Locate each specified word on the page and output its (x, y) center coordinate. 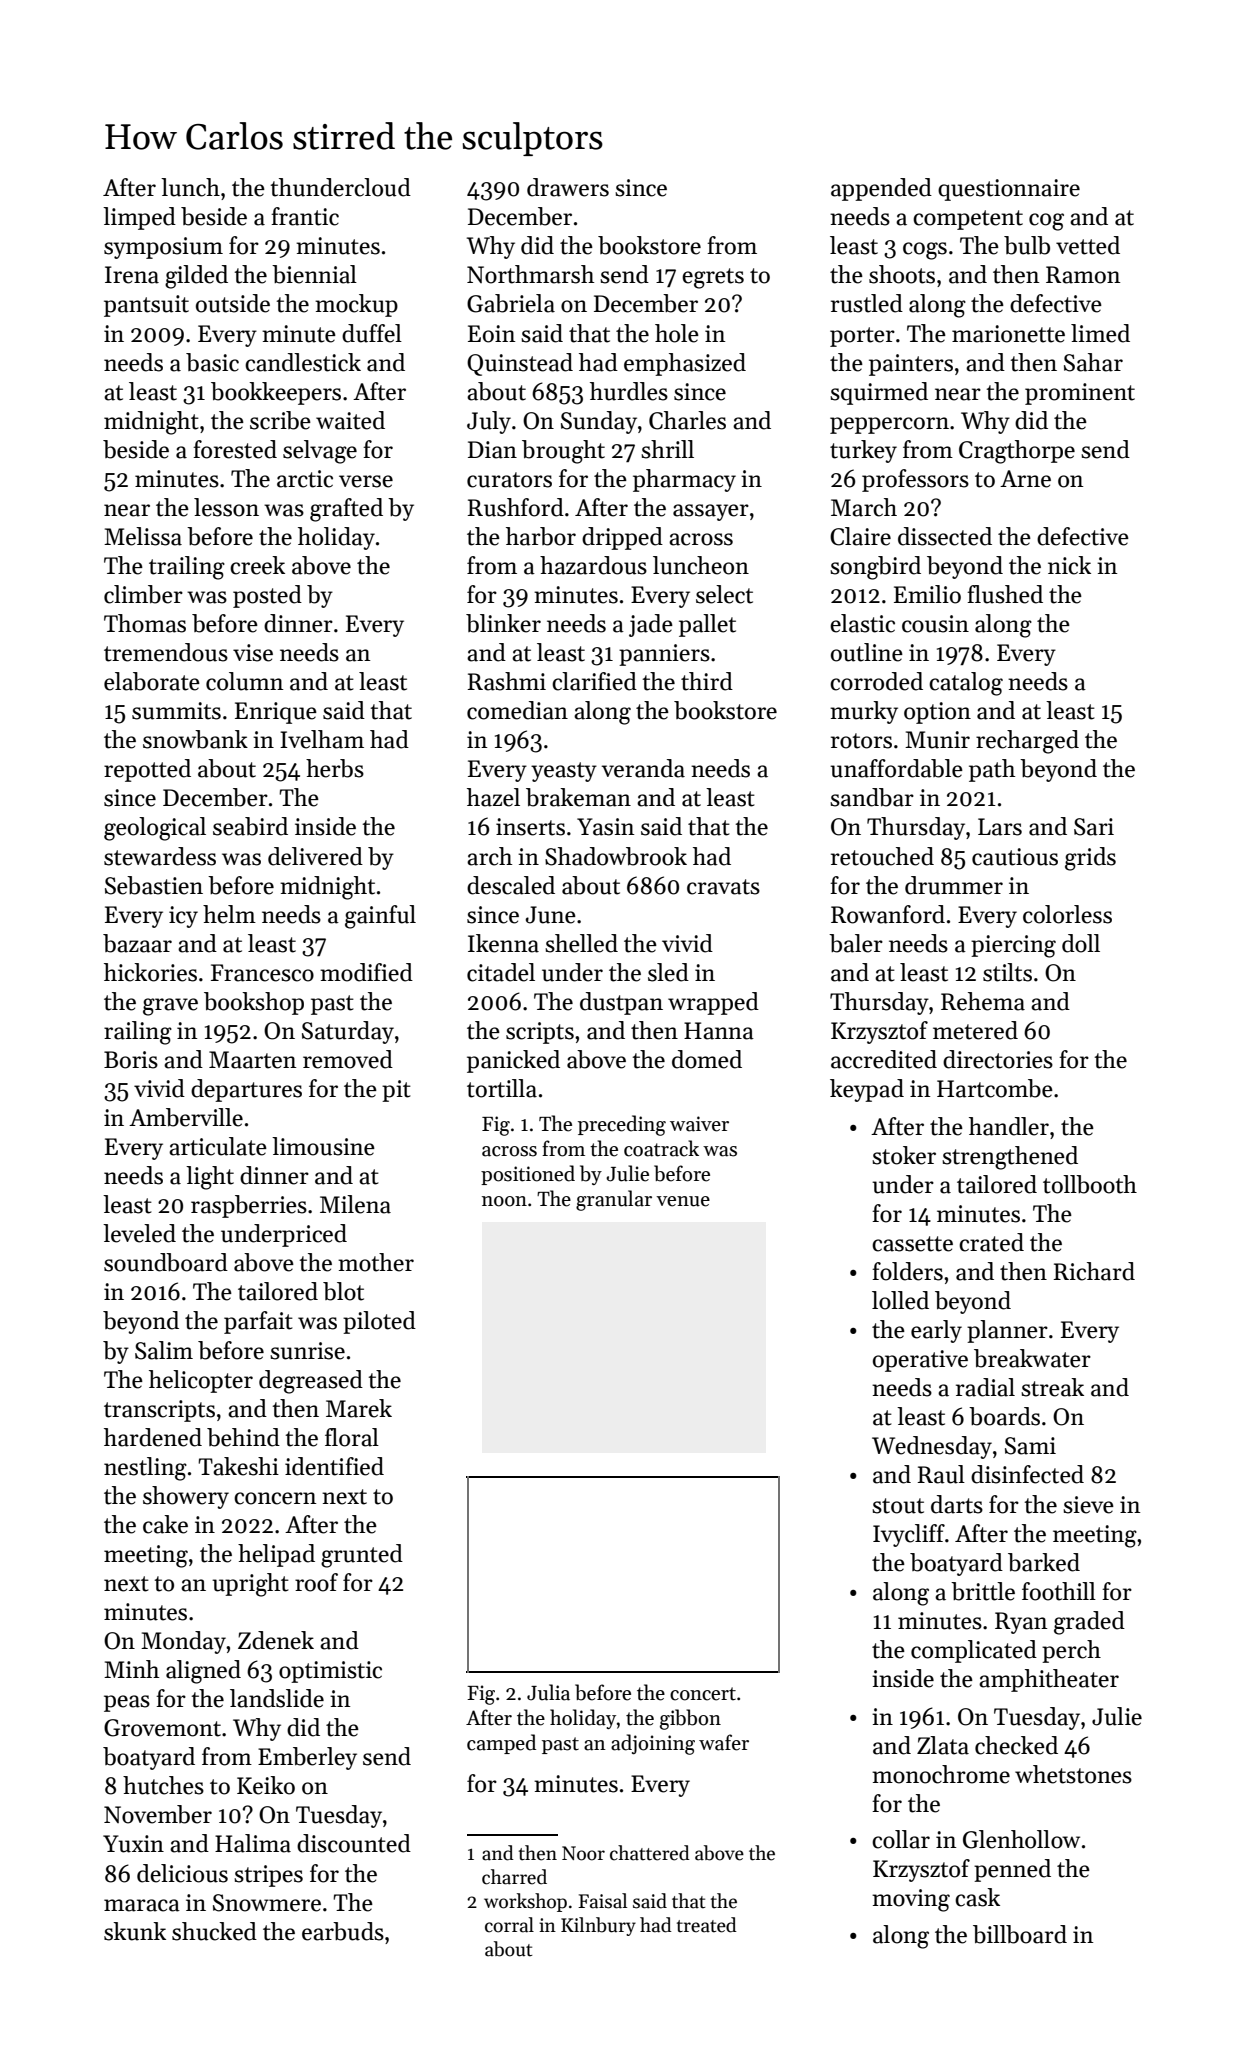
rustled (867, 303)
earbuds (343, 1931)
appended (881, 189)
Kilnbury (598, 1926)
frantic (305, 216)
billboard (1020, 1934)
